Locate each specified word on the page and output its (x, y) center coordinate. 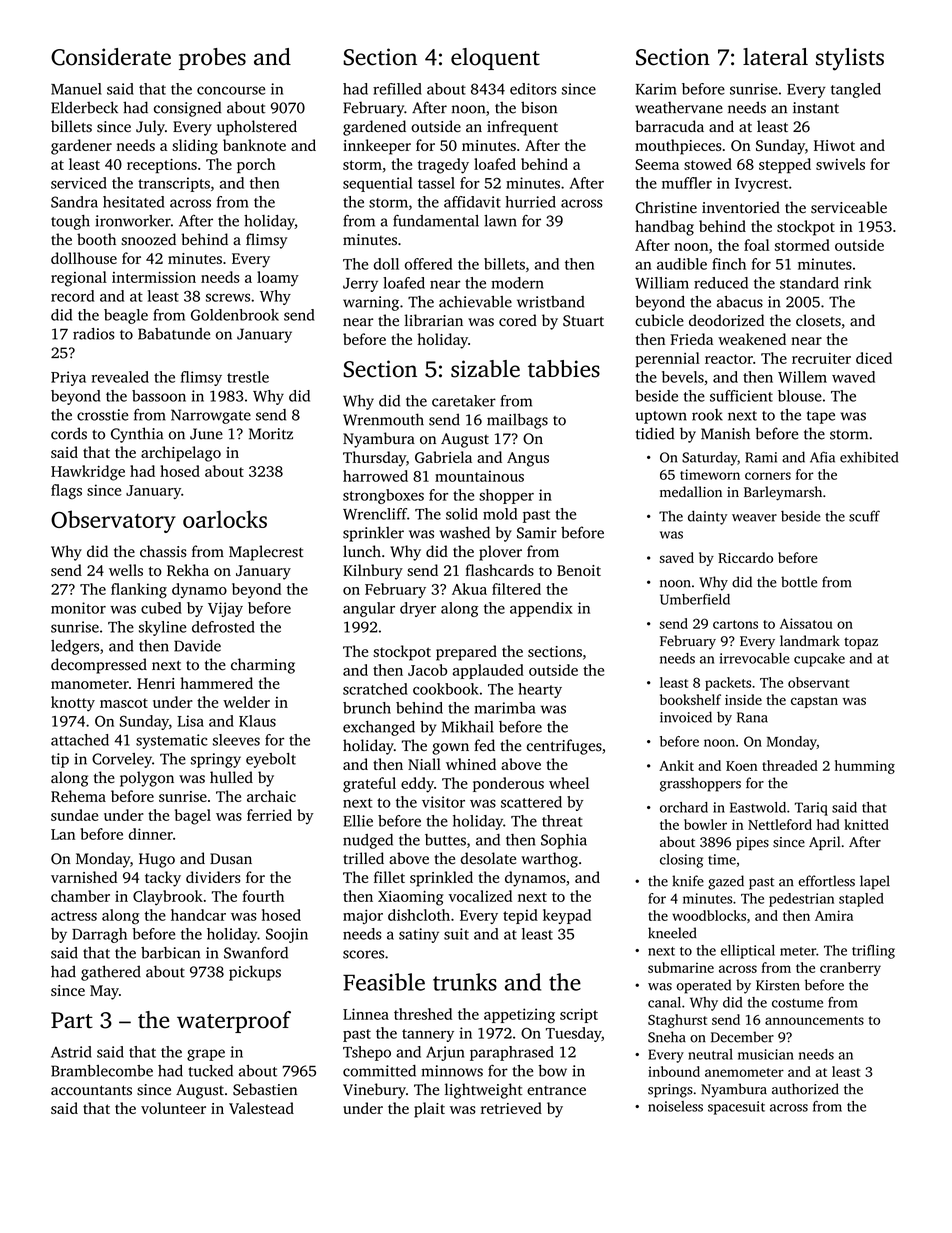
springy (216, 760)
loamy (278, 279)
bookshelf (690, 699)
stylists (850, 59)
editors (533, 89)
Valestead (261, 1108)
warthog (549, 860)
